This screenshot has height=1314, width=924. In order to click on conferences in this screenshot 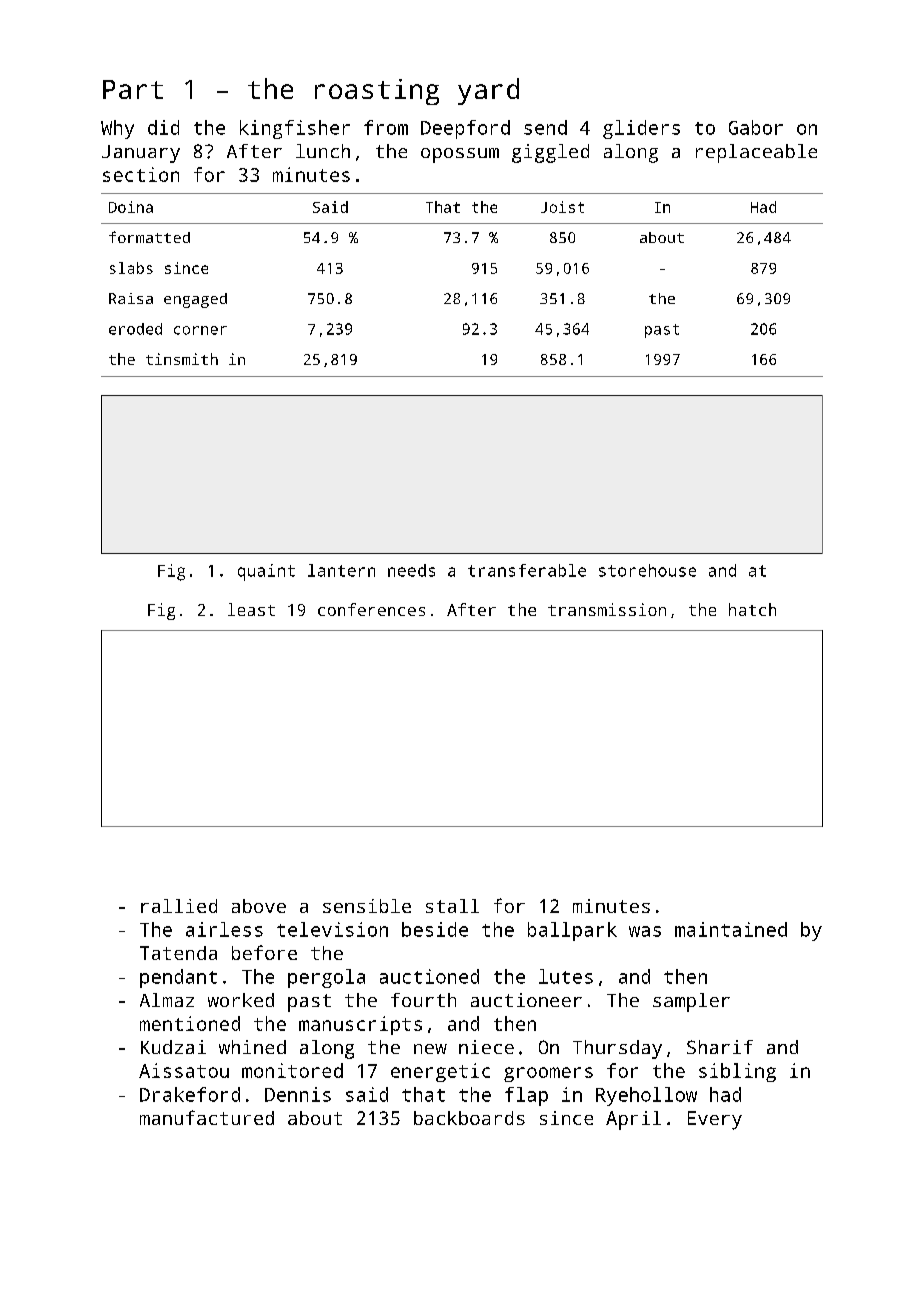, I will do `click(371, 609)`.
